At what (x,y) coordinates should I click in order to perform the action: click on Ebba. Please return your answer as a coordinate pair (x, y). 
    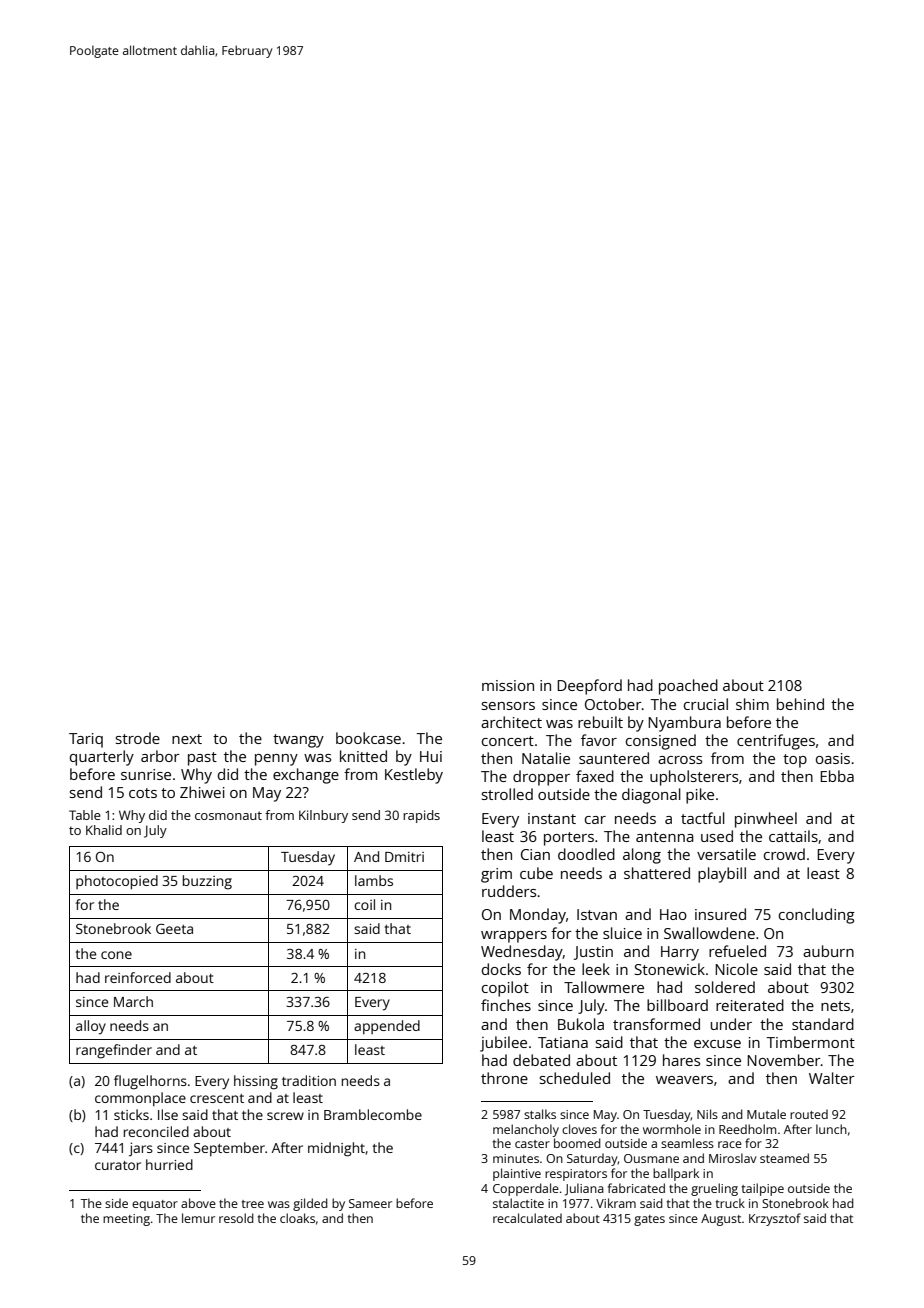
    Looking at the image, I should click on (837, 776).
